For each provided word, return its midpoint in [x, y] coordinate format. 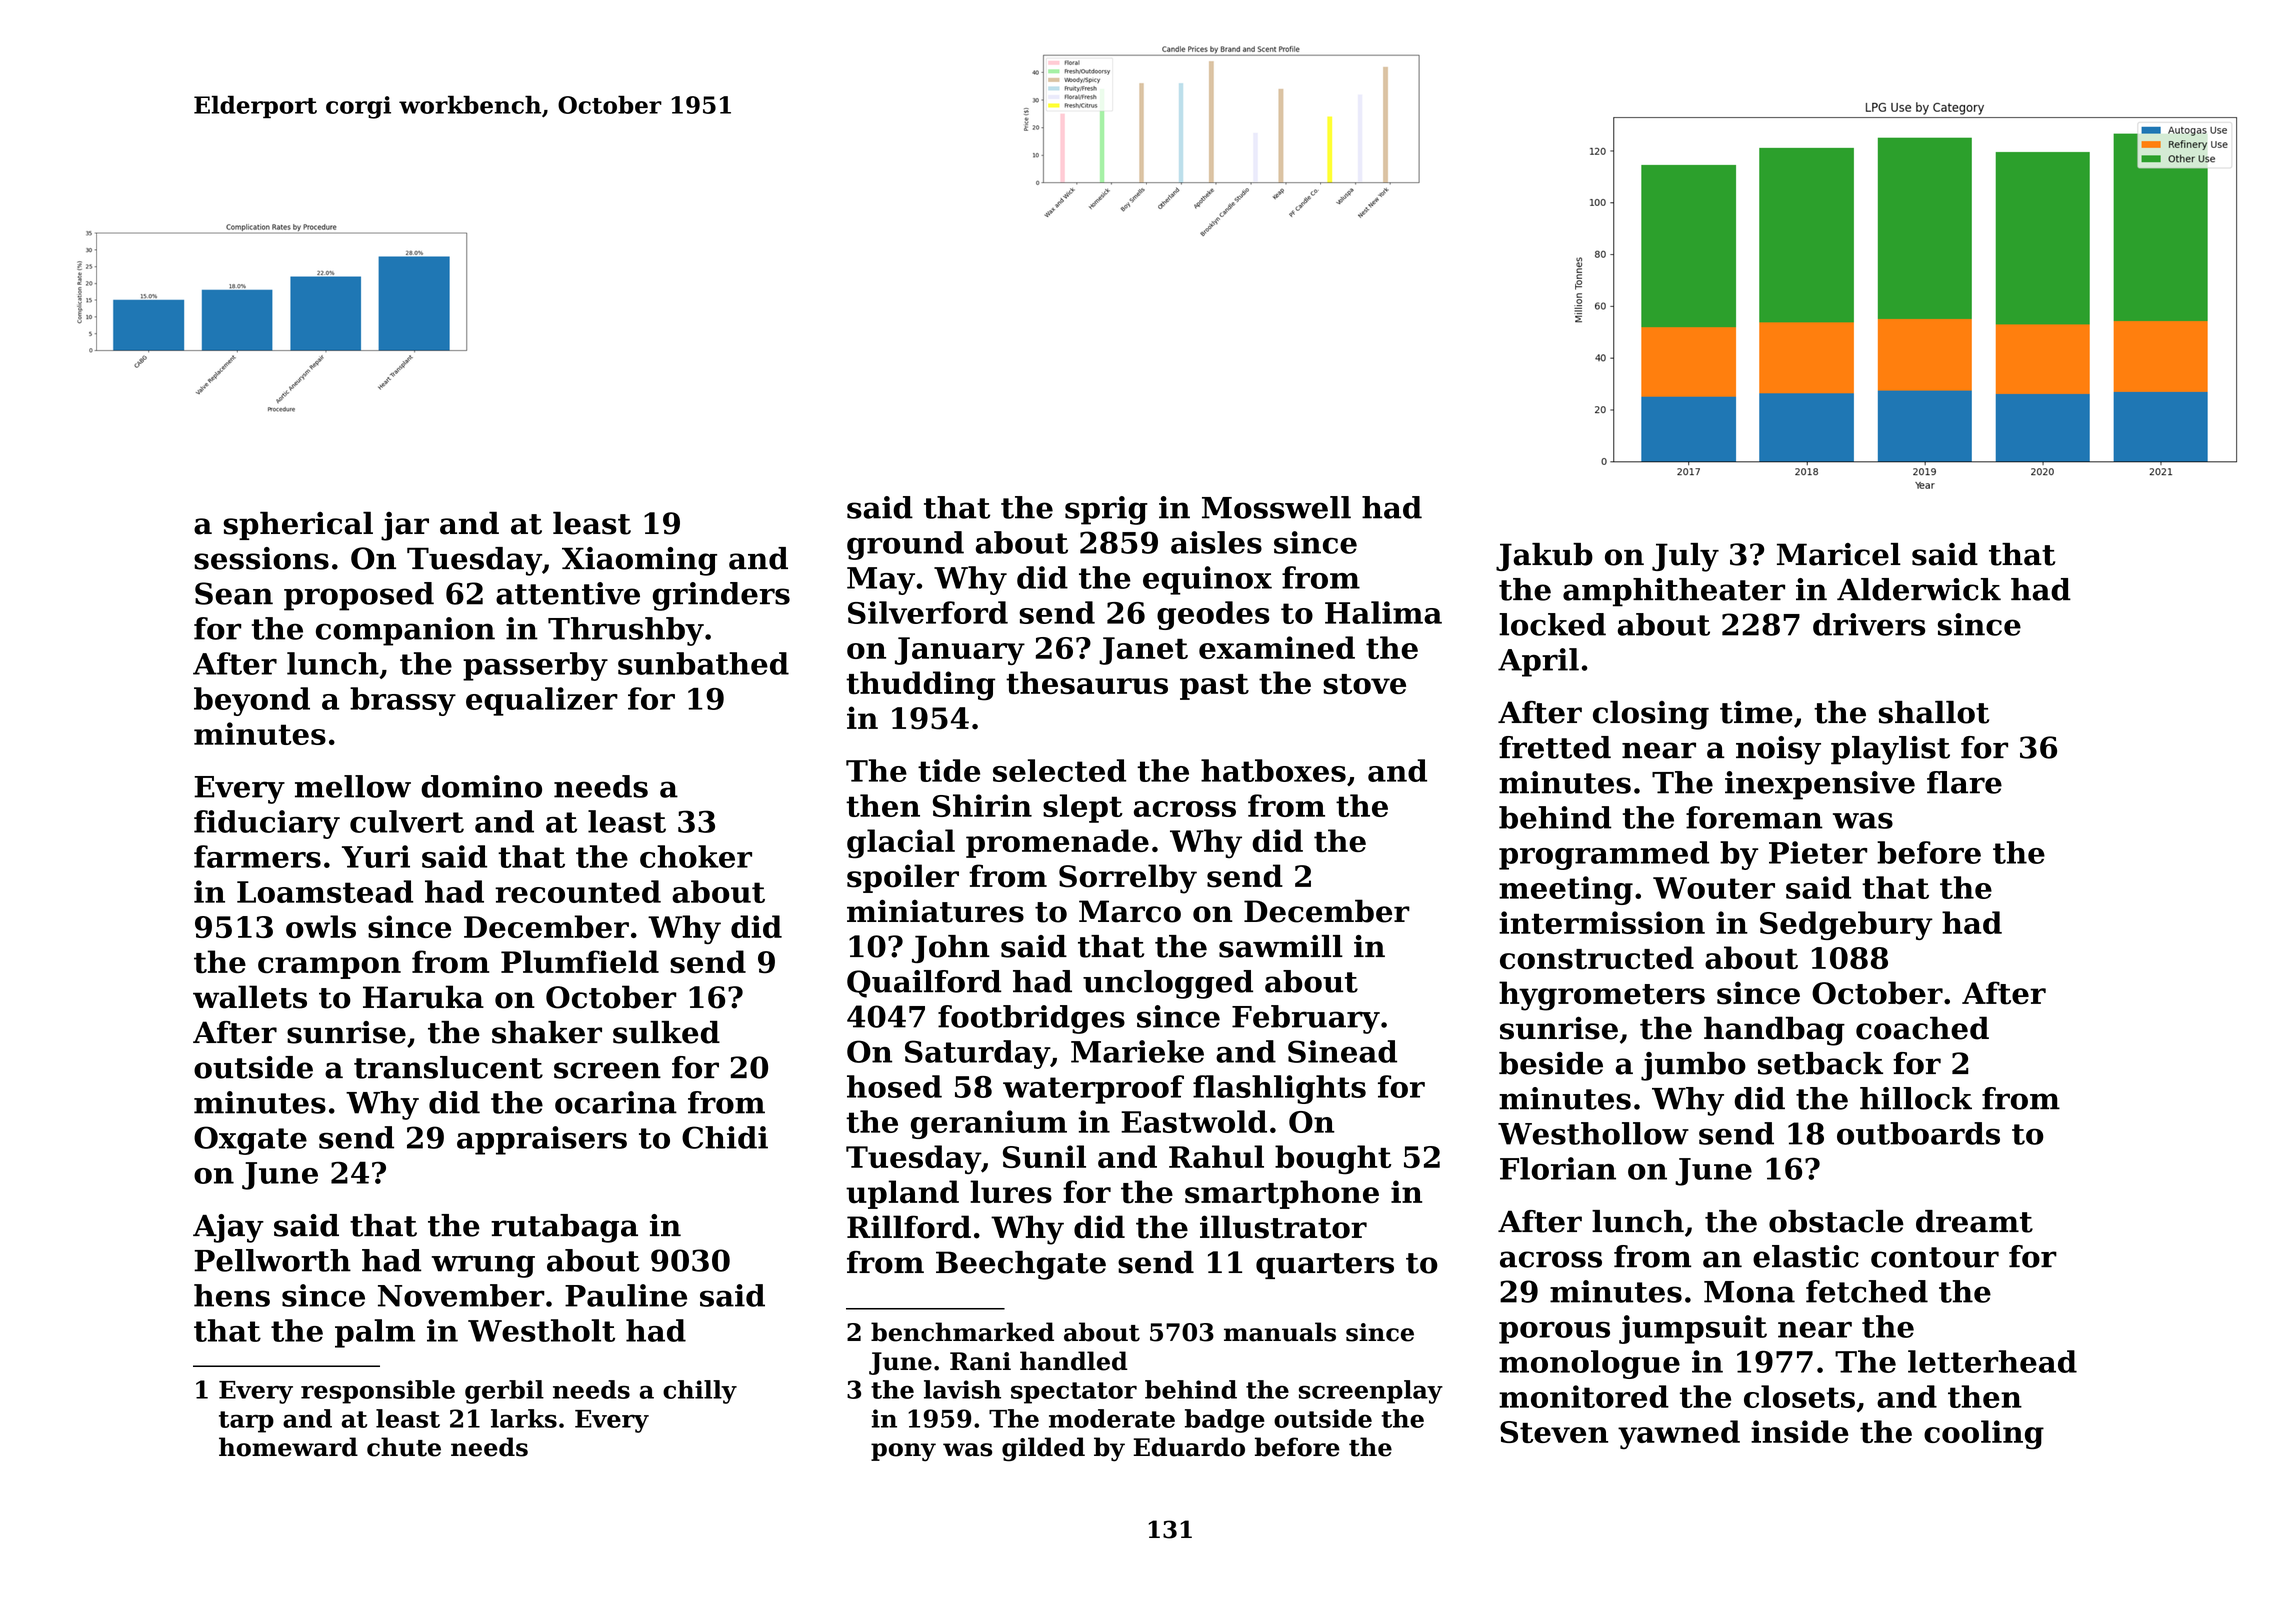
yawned [1679, 1434]
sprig [1106, 510]
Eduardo [1189, 1447]
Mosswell [1276, 507]
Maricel [1839, 554]
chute [404, 1447]
